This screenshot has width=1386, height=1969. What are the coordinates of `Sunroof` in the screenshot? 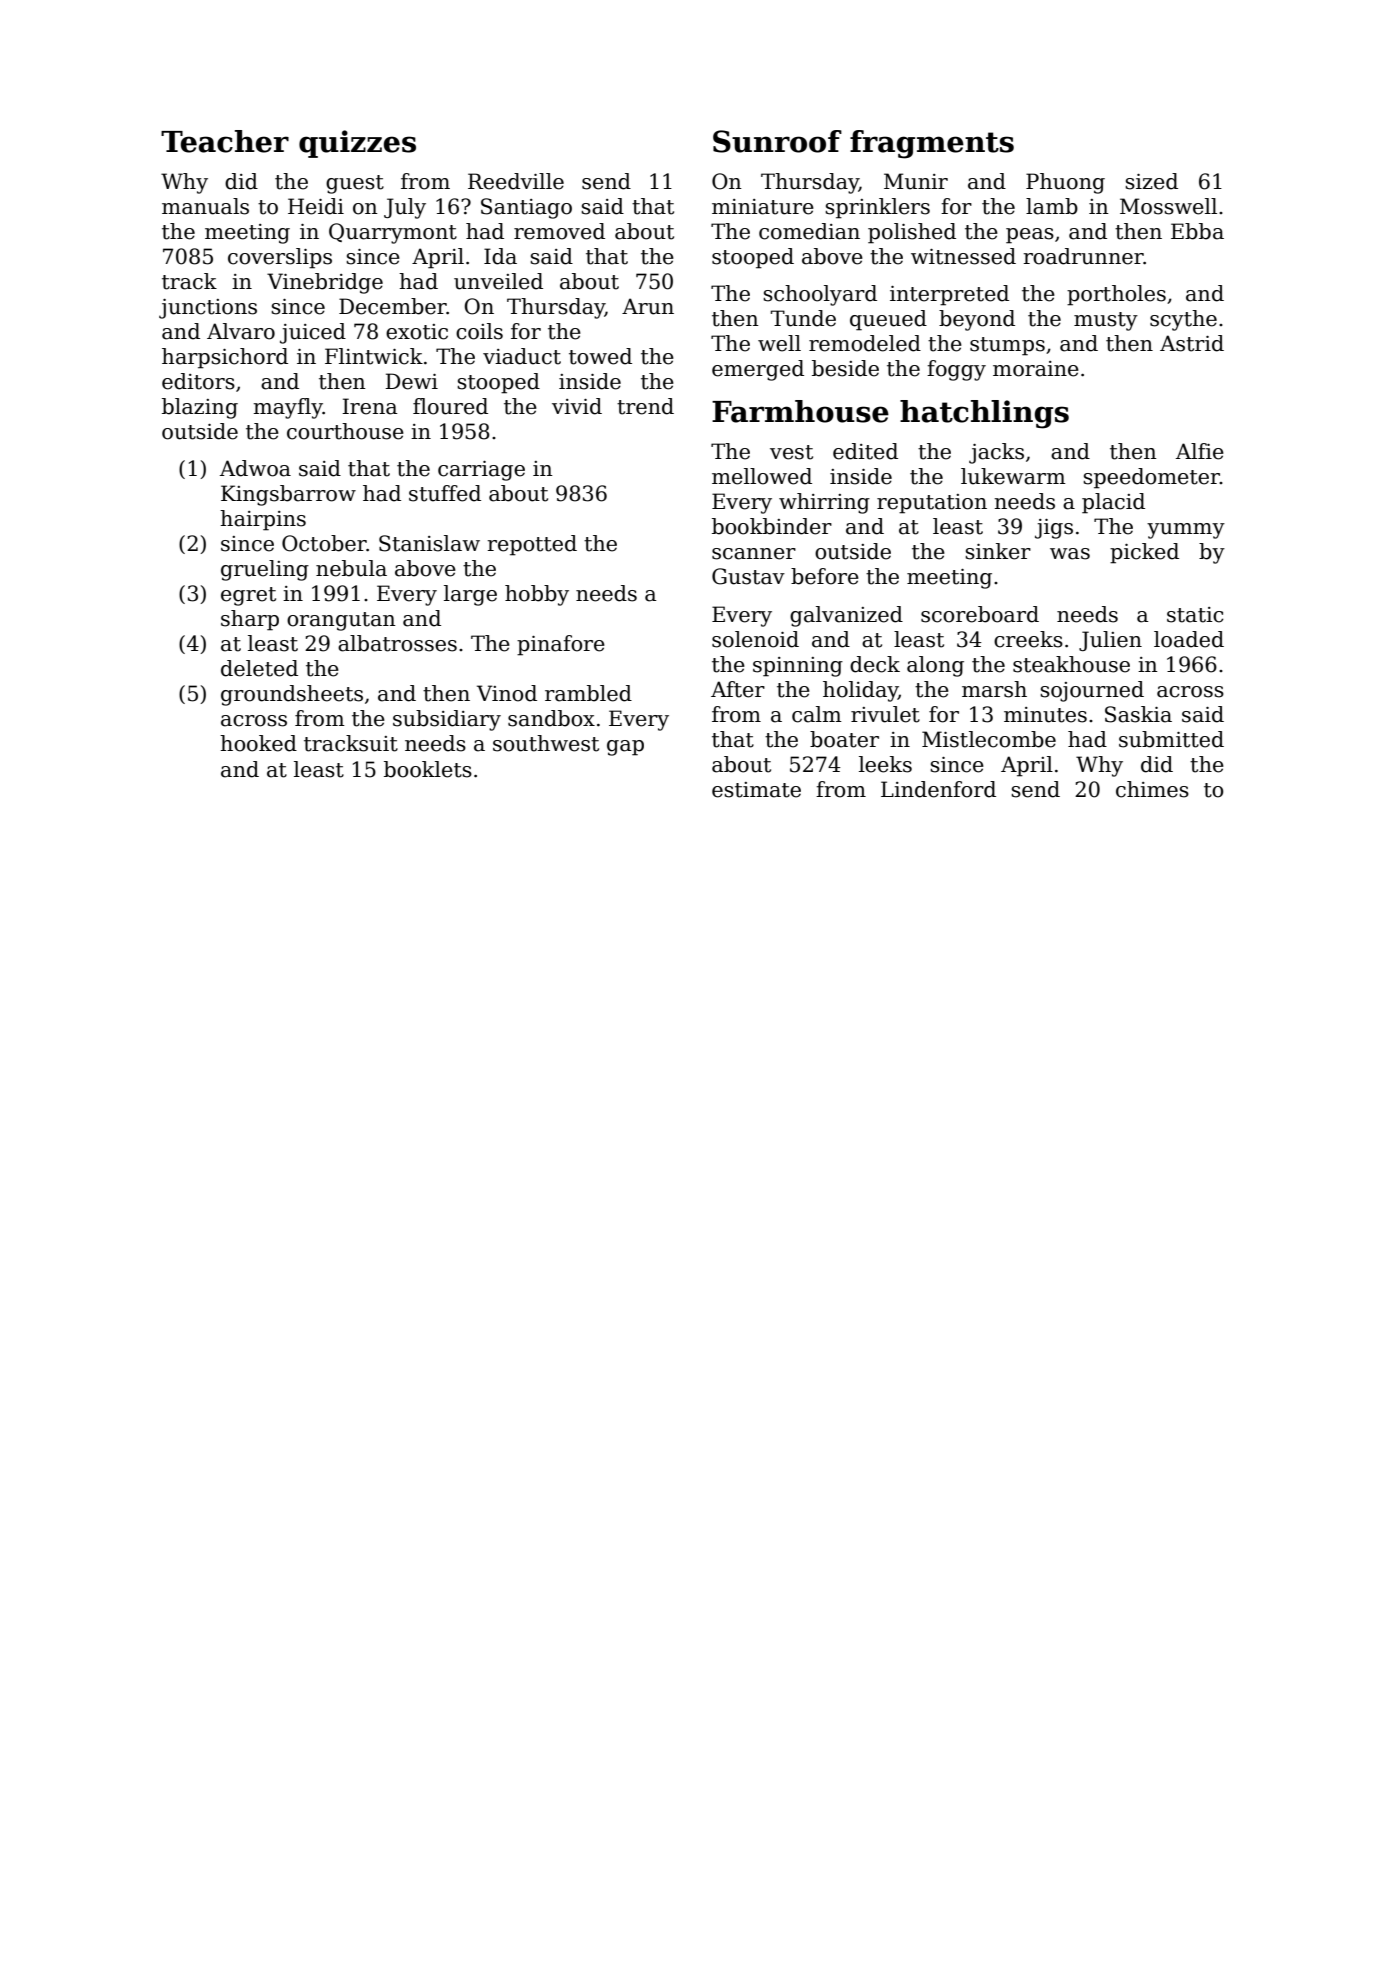 It's located at (777, 141).
